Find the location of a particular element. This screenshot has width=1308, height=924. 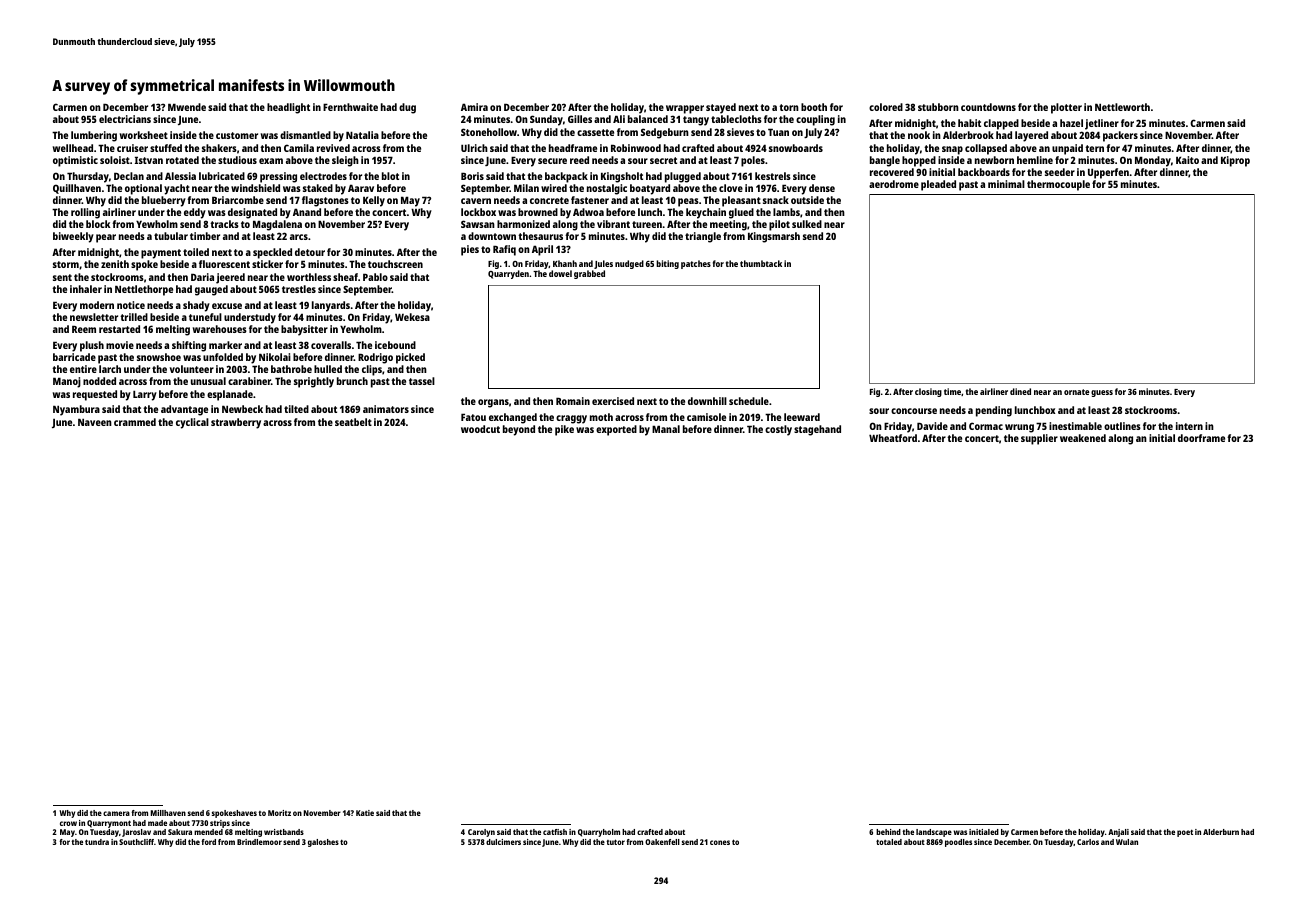

Katie is located at coordinates (365, 813).
